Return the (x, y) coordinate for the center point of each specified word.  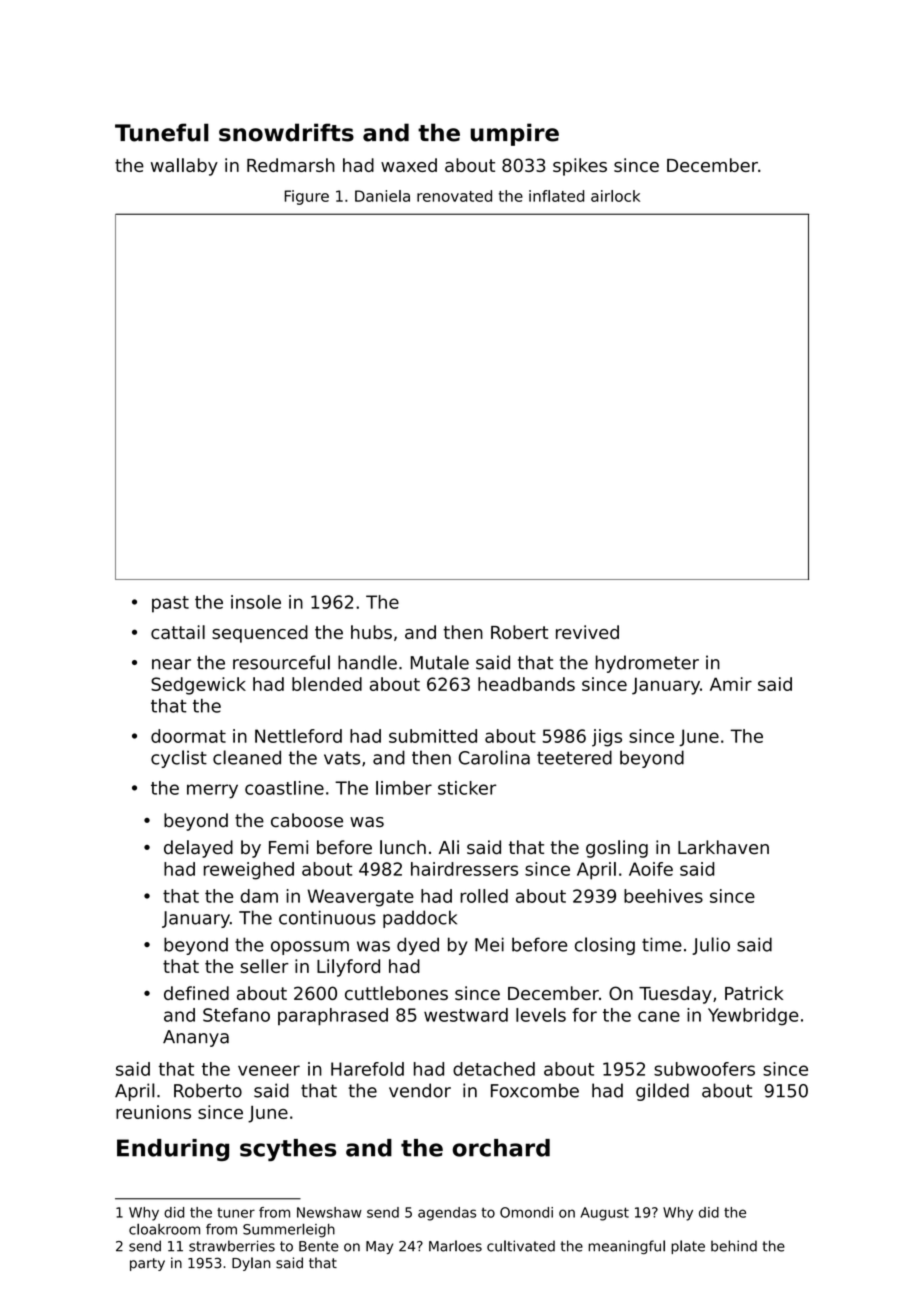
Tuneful (162, 132)
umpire (514, 134)
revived (587, 632)
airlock (615, 196)
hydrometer (647, 664)
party (147, 1264)
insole (256, 602)
